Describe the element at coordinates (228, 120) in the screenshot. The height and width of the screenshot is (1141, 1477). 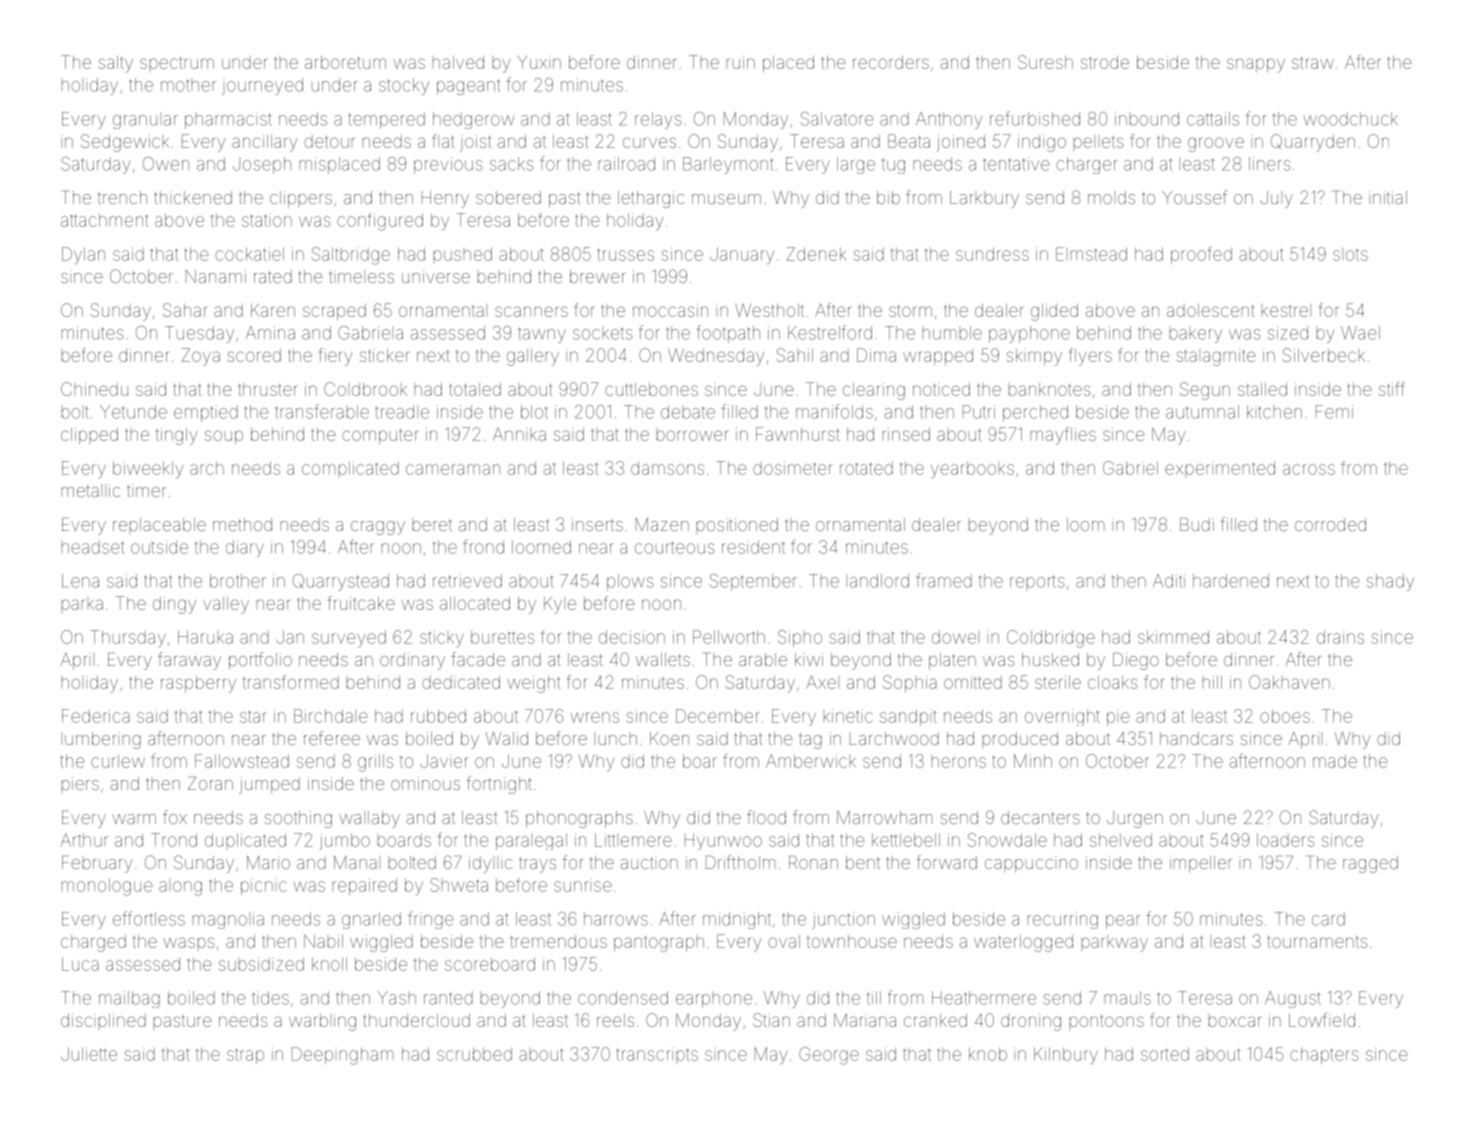
I see `pharmacist` at that location.
